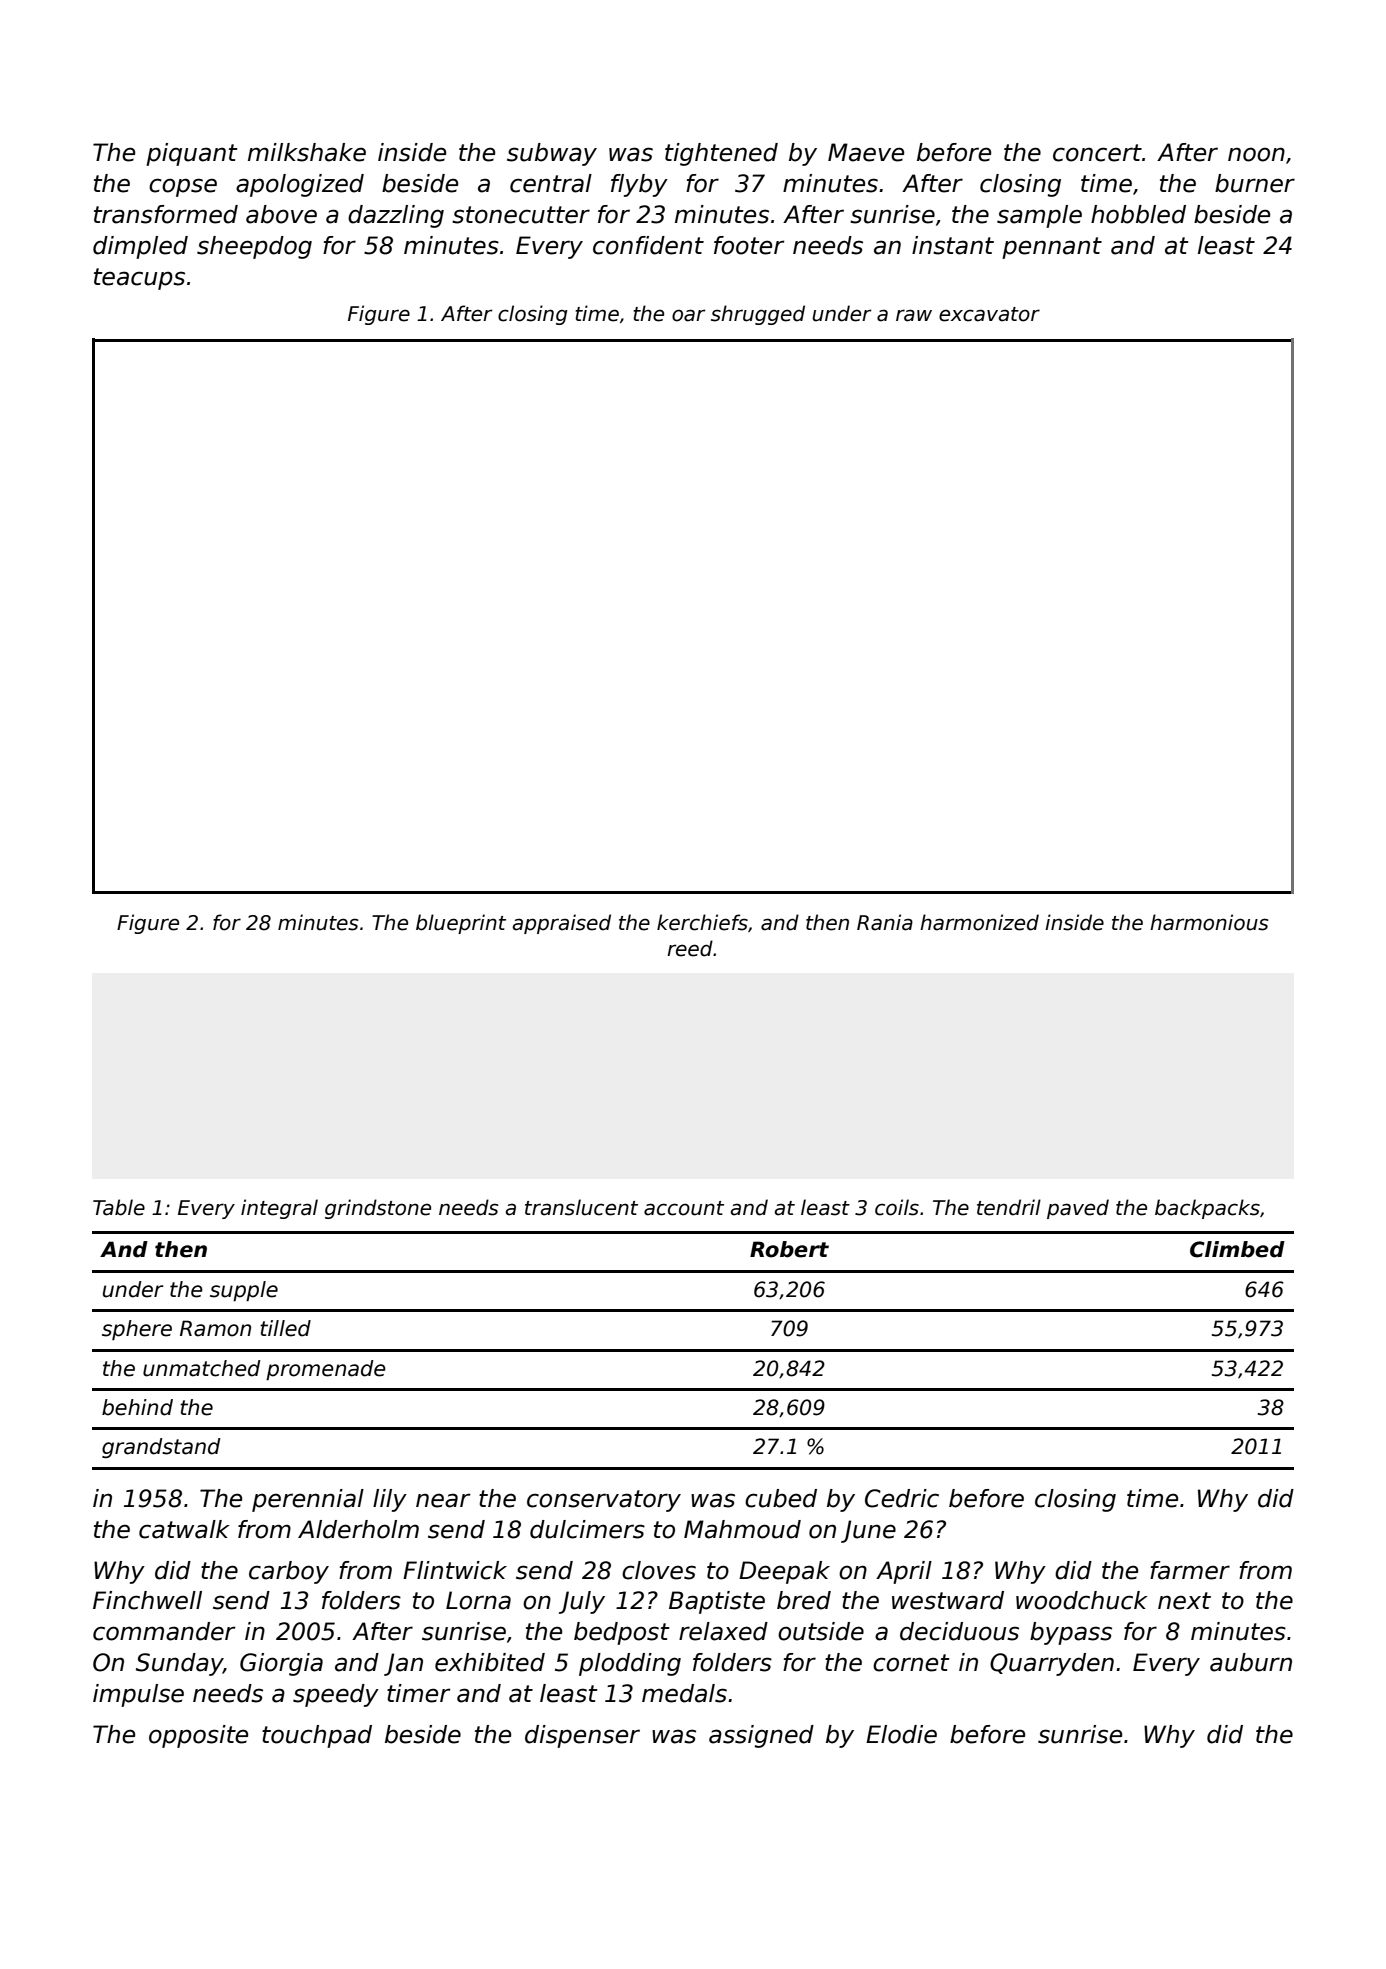  I want to click on coils, so click(897, 1207).
